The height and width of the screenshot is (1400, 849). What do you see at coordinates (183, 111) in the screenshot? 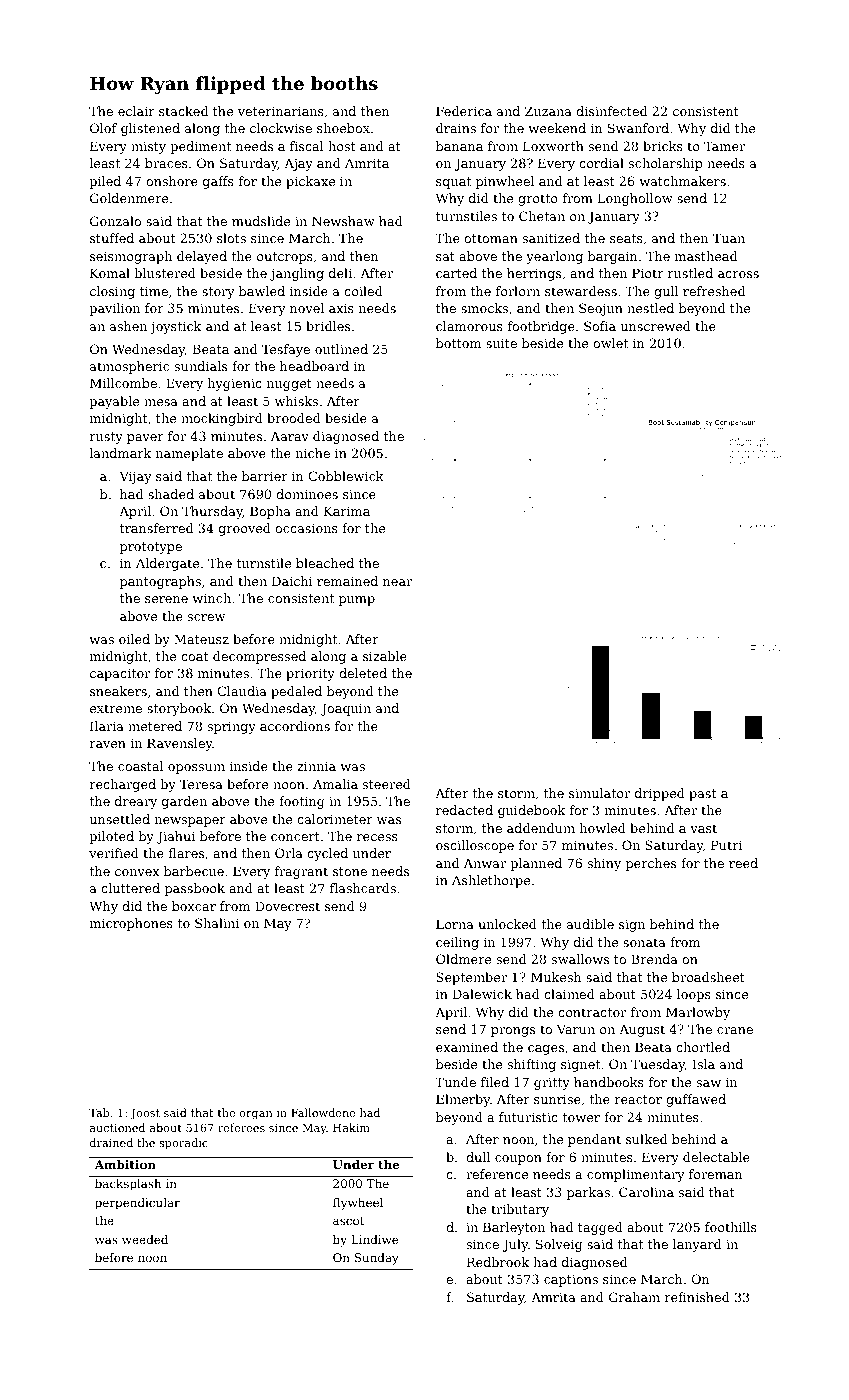
I see `stacked` at bounding box center [183, 111].
